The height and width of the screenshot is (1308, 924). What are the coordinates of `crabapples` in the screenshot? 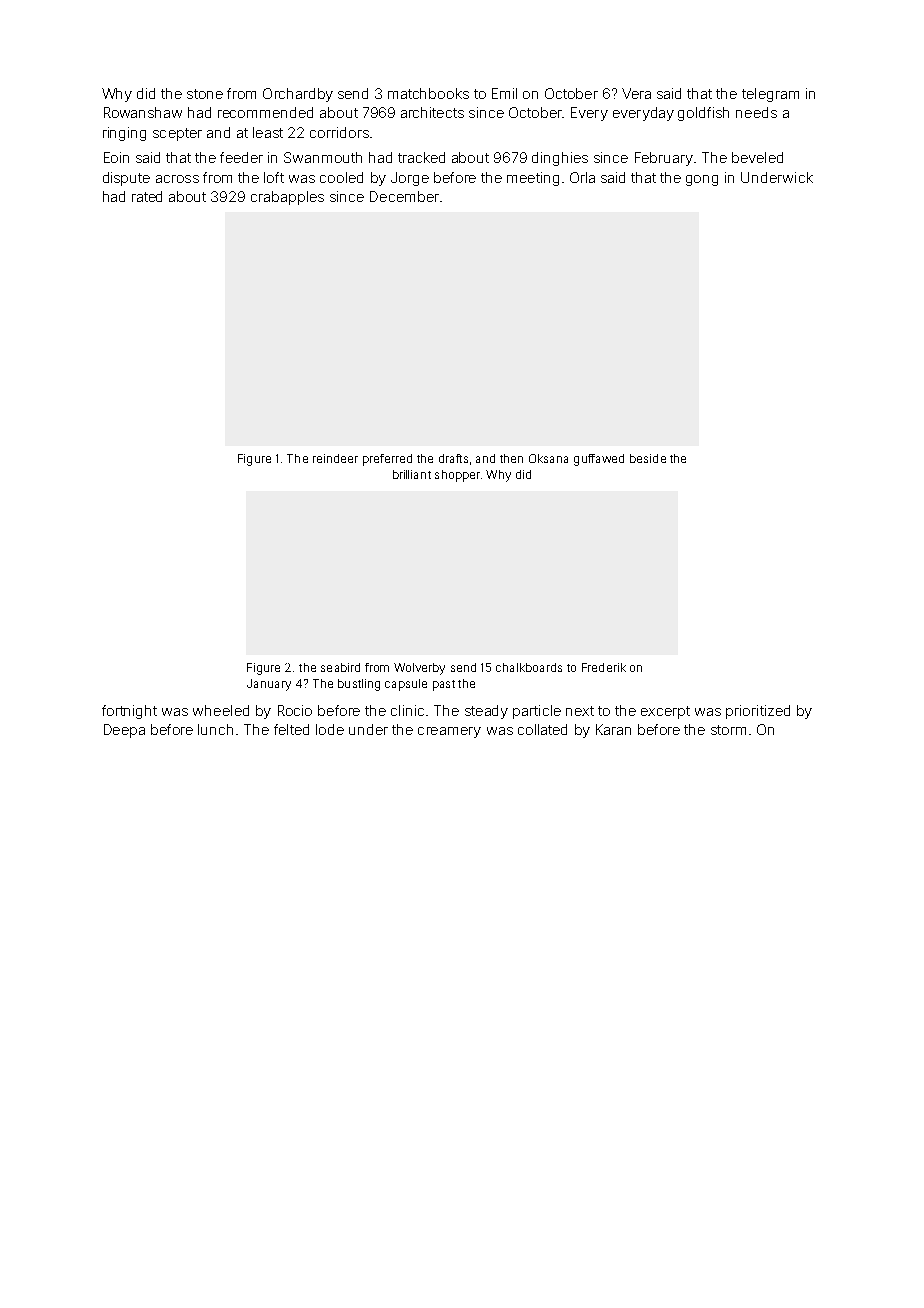 It's located at (287, 198).
